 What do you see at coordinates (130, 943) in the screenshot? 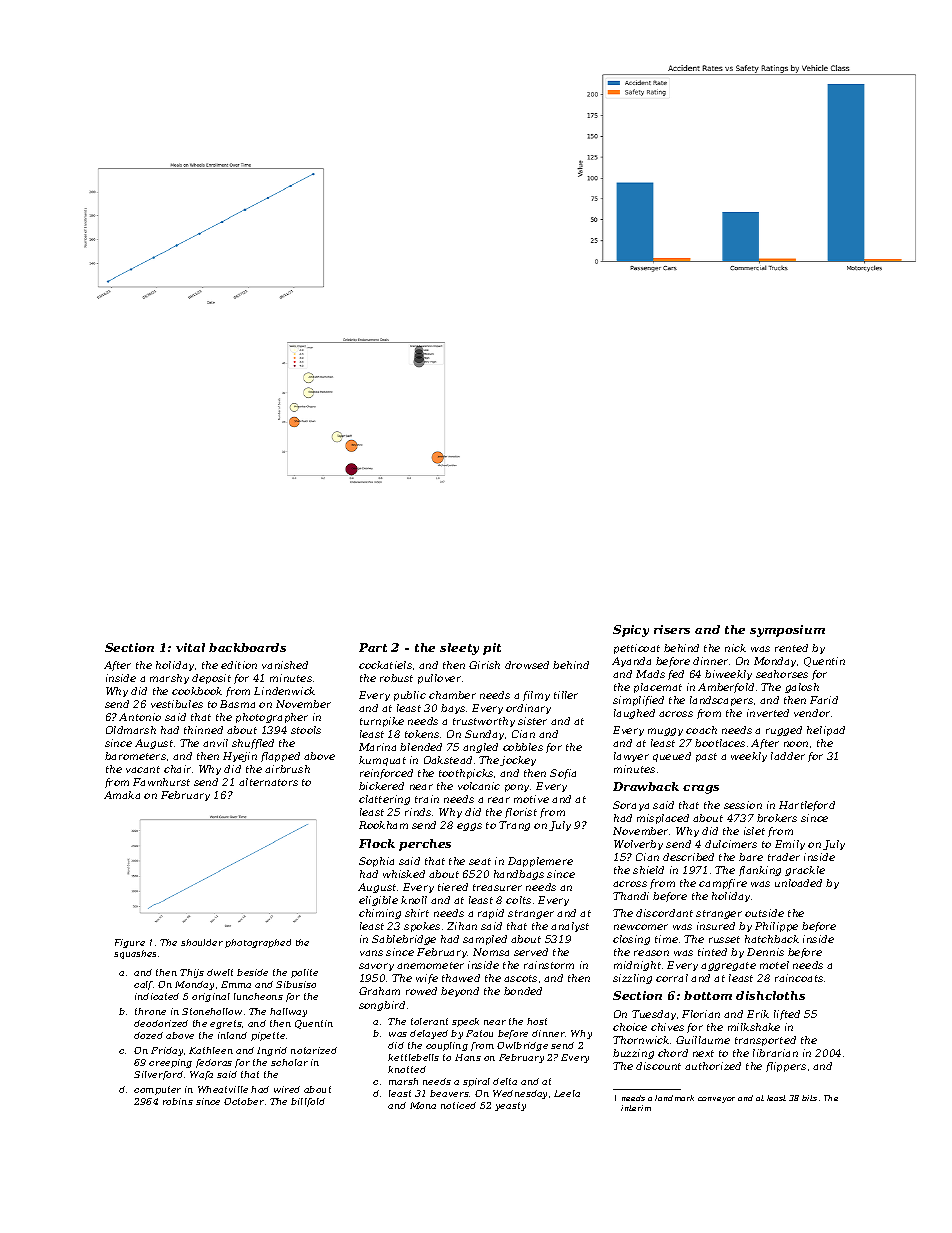
I see `Figure` at bounding box center [130, 943].
